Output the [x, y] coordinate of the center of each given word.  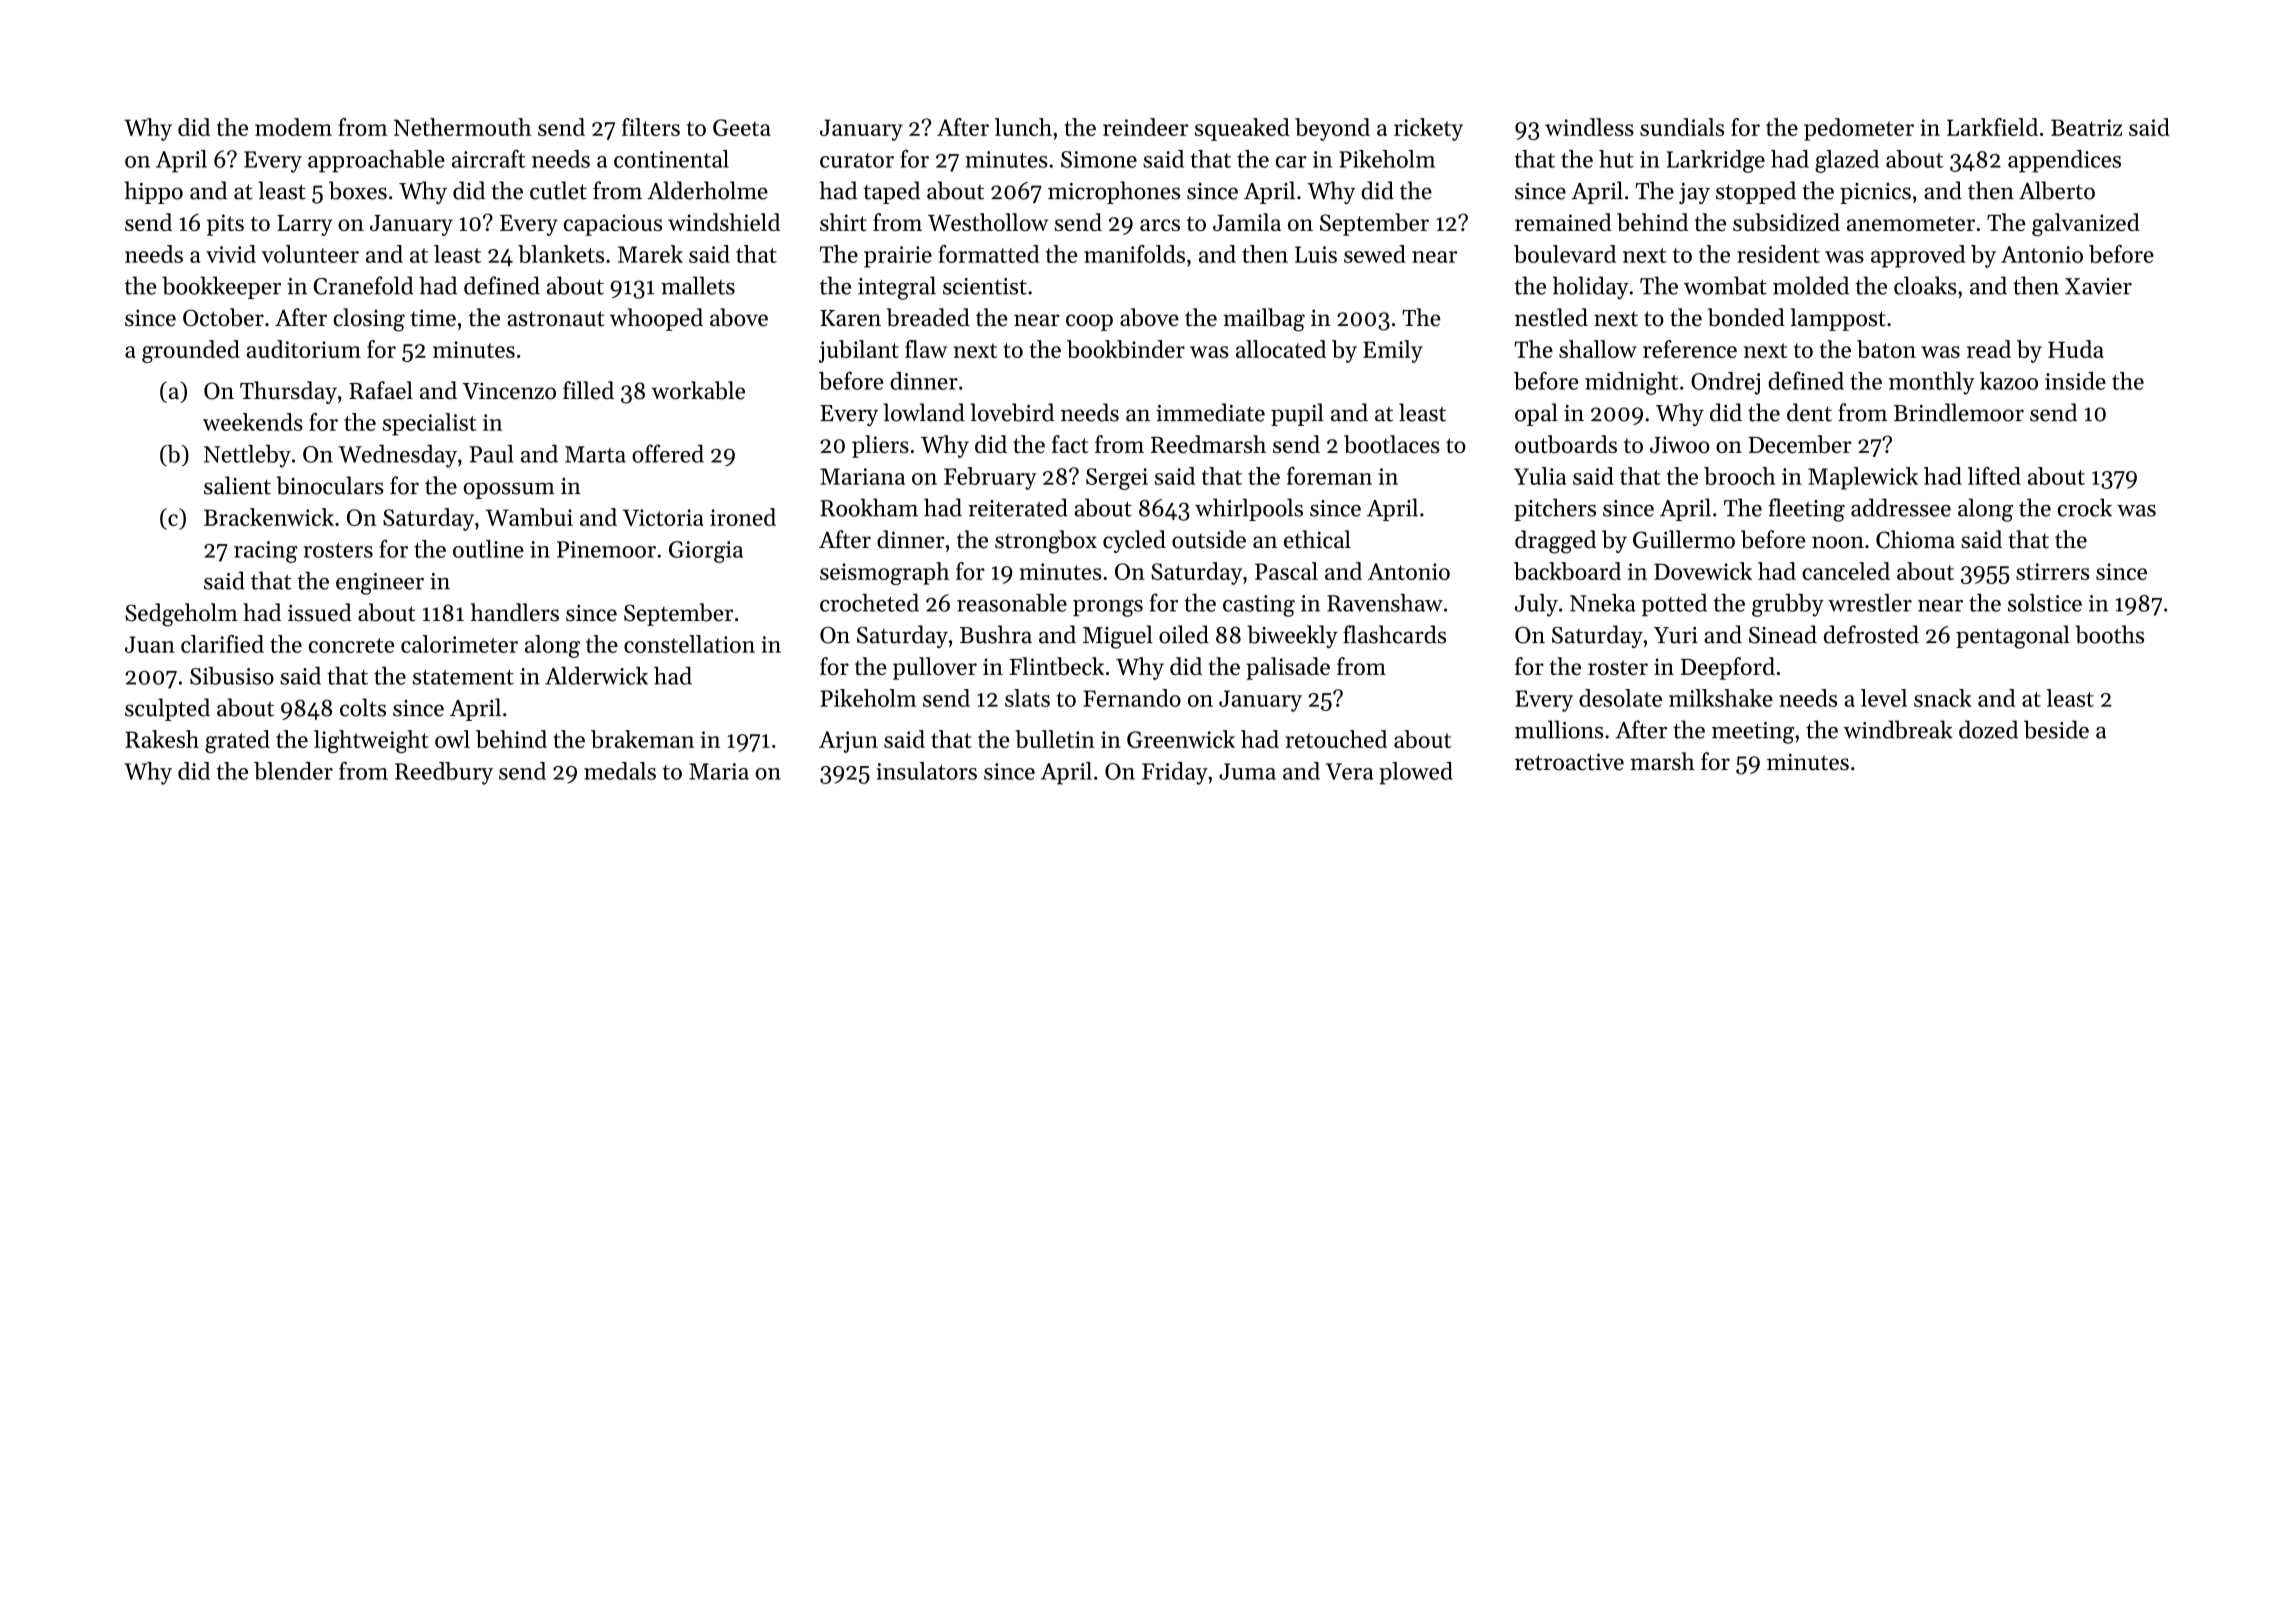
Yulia [1540, 476]
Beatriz [2086, 127]
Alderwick [596, 676]
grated [237, 741]
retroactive [1569, 762]
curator [857, 160]
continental [671, 159]
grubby [1788, 605]
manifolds [1134, 254]
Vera [1349, 771]
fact [1070, 444]
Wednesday [398, 456]
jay [1694, 193]
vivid [231, 254]
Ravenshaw [1385, 603]
